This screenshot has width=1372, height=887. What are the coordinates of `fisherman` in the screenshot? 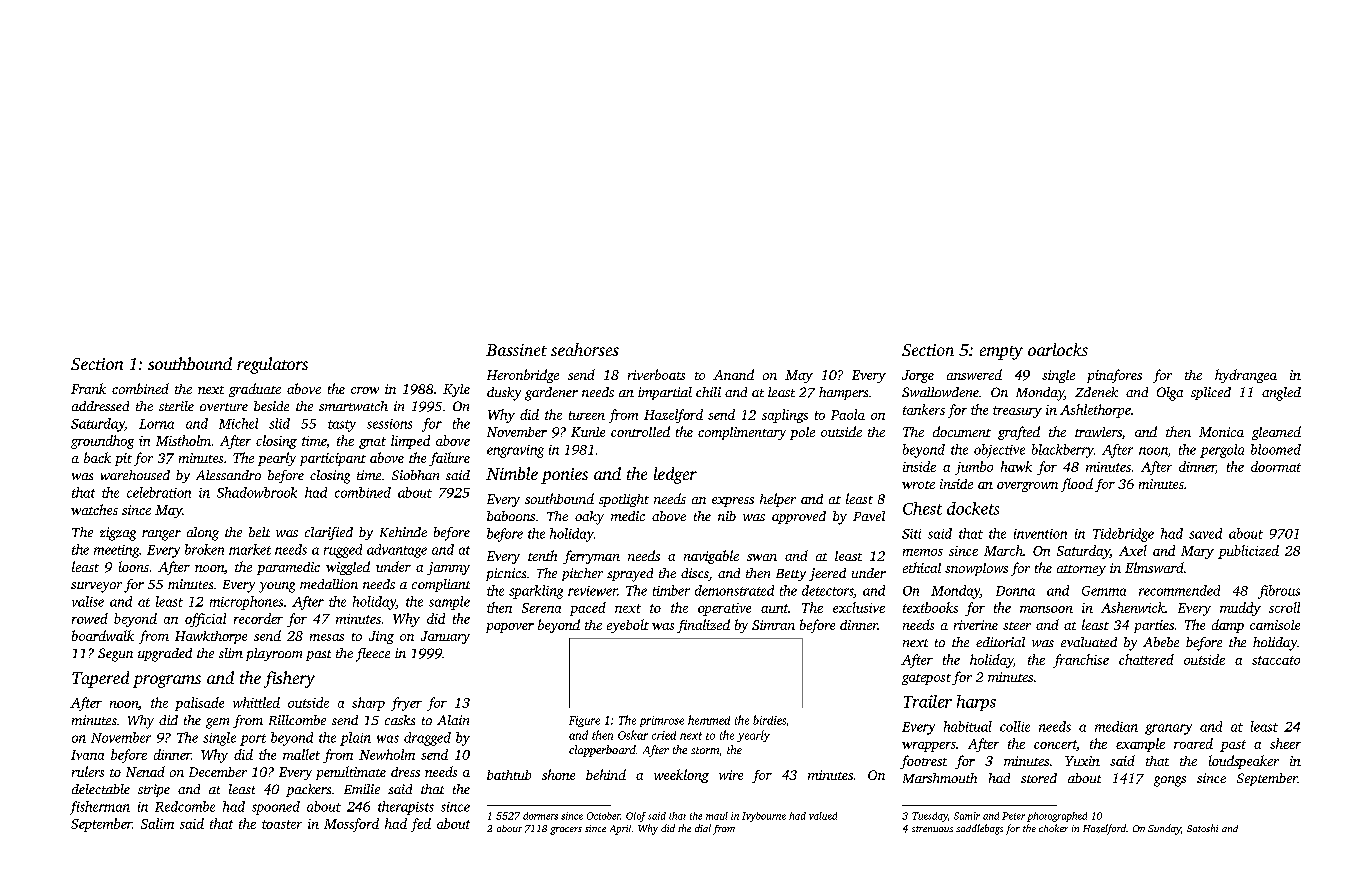 It's located at (100, 808).
